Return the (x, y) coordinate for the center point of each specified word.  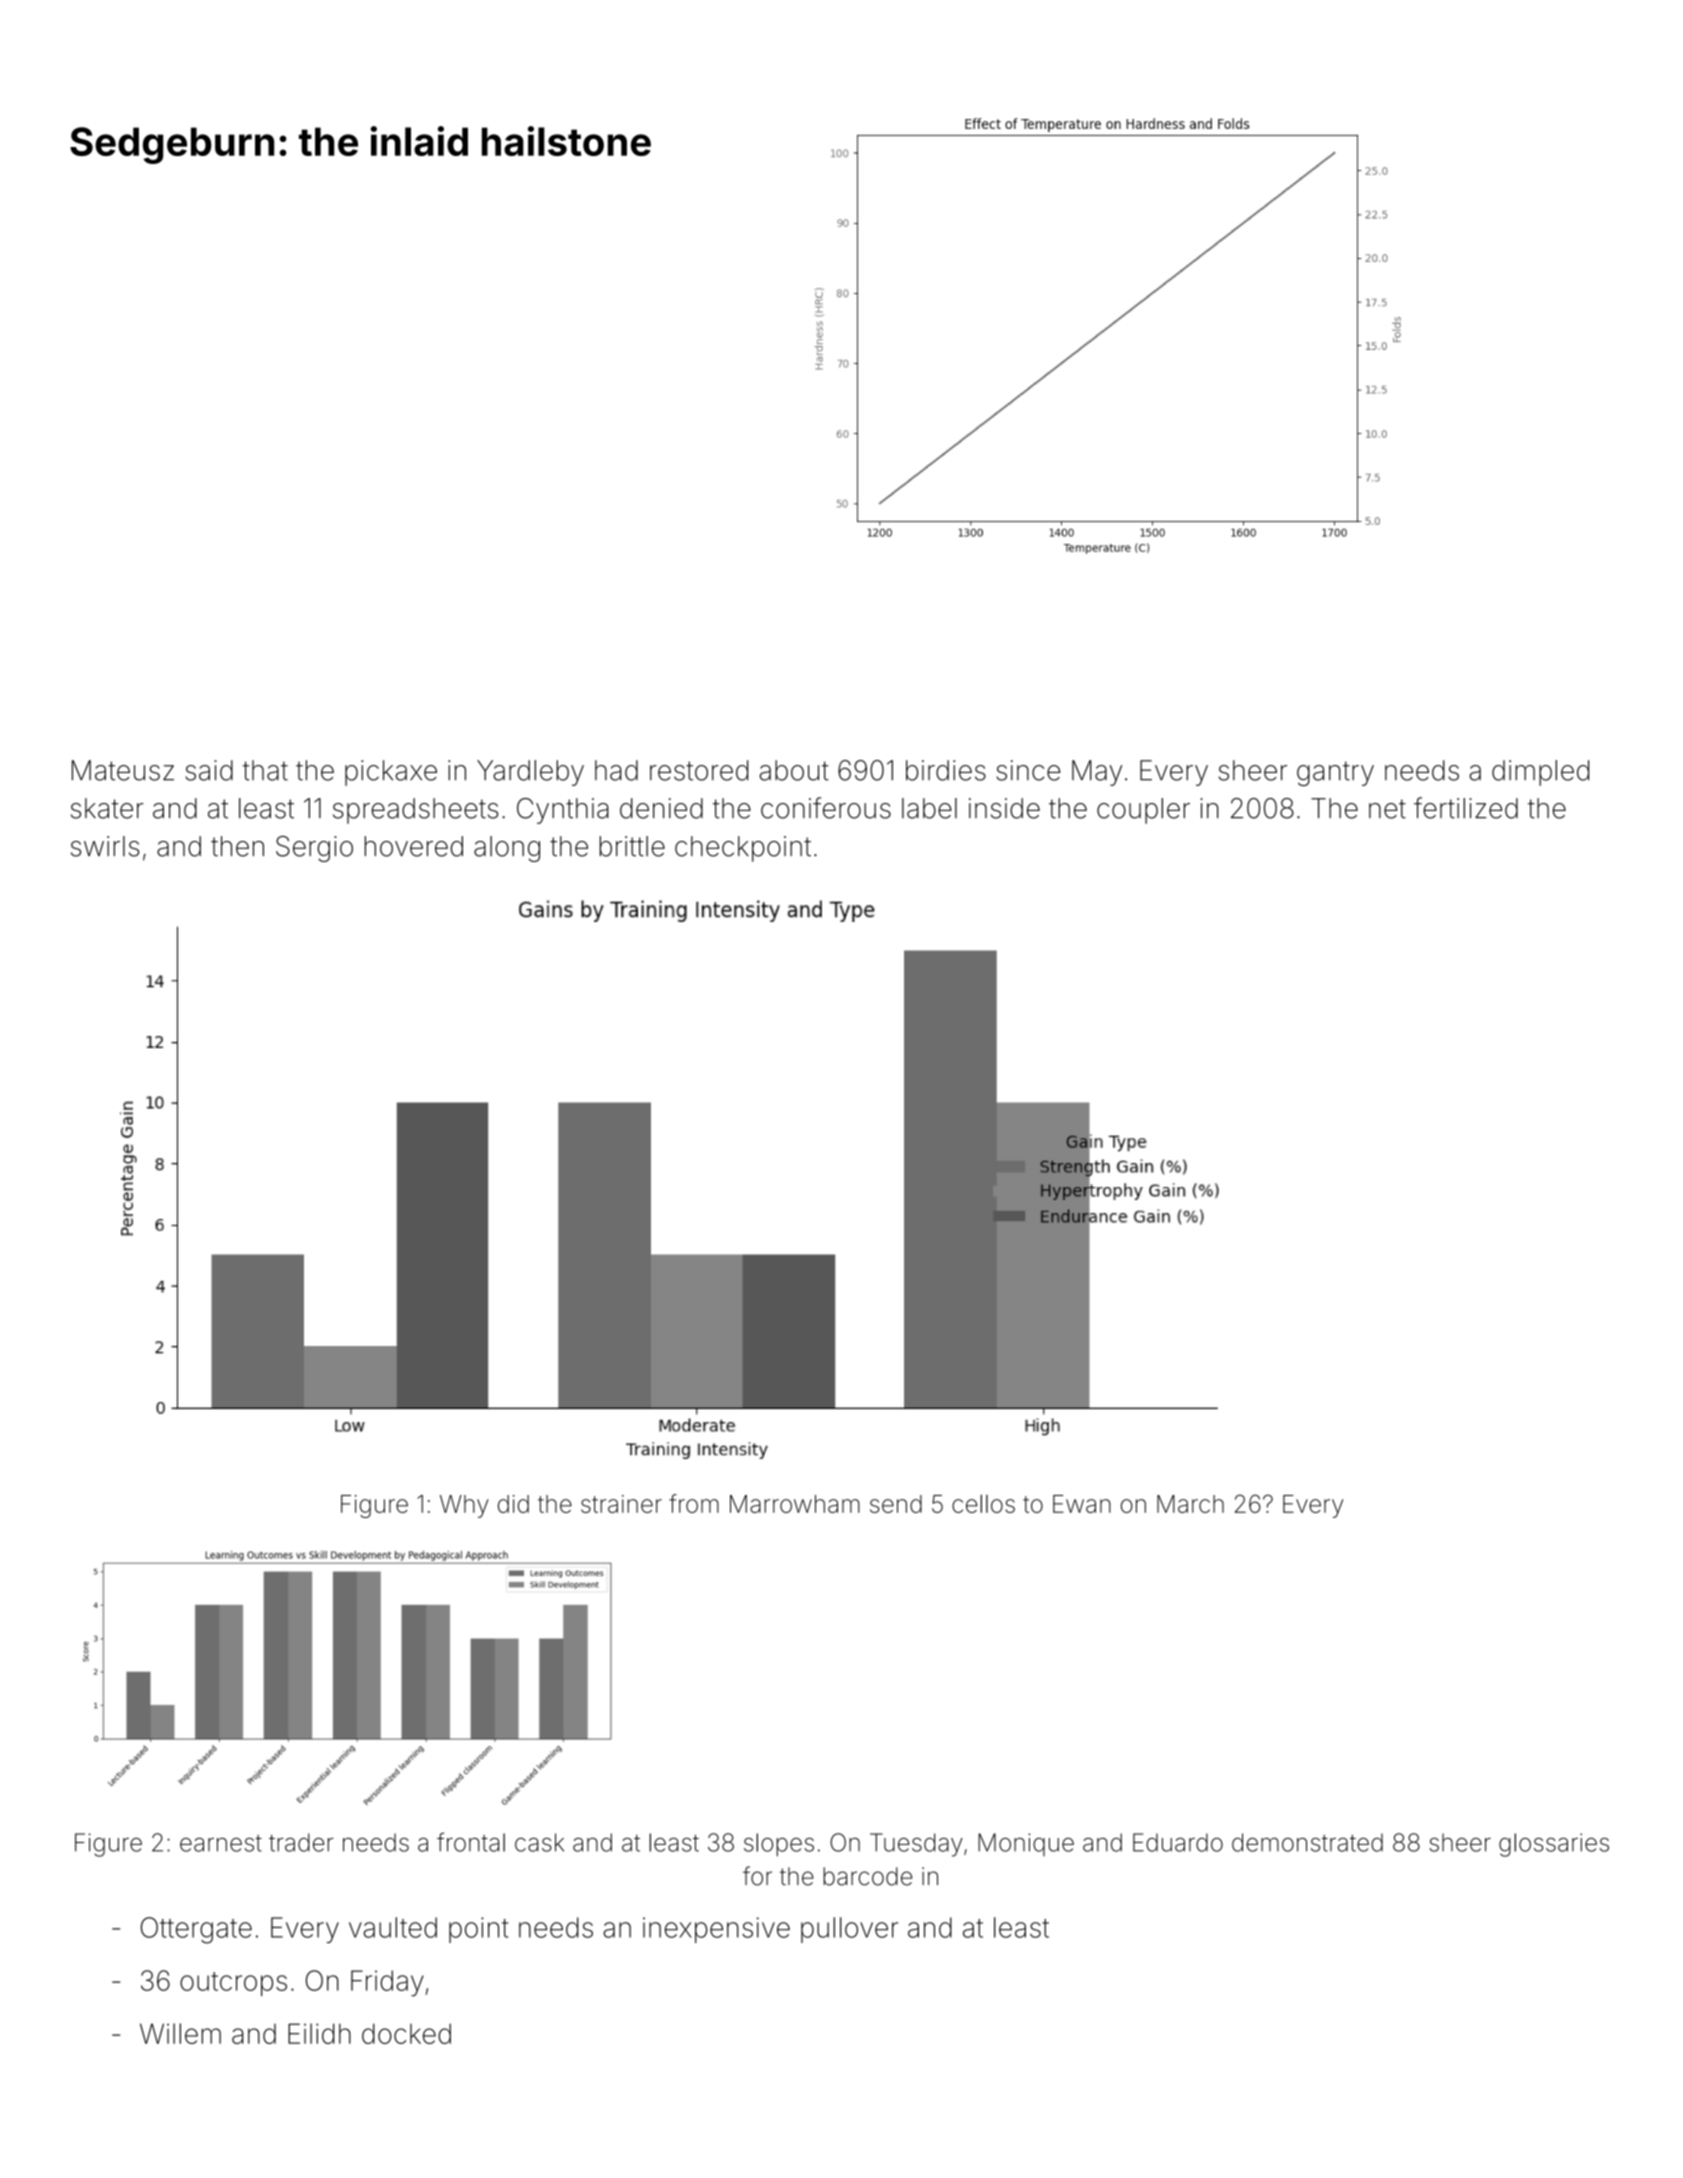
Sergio (314, 849)
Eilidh (319, 2033)
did (513, 1504)
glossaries (1554, 1845)
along (507, 849)
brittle (632, 846)
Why (464, 1506)
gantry (1335, 773)
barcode (867, 1876)
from (694, 1503)
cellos (983, 1503)
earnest (221, 1843)
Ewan (1082, 1504)
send (896, 1504)
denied (661, 808)
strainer (621, 1504)
